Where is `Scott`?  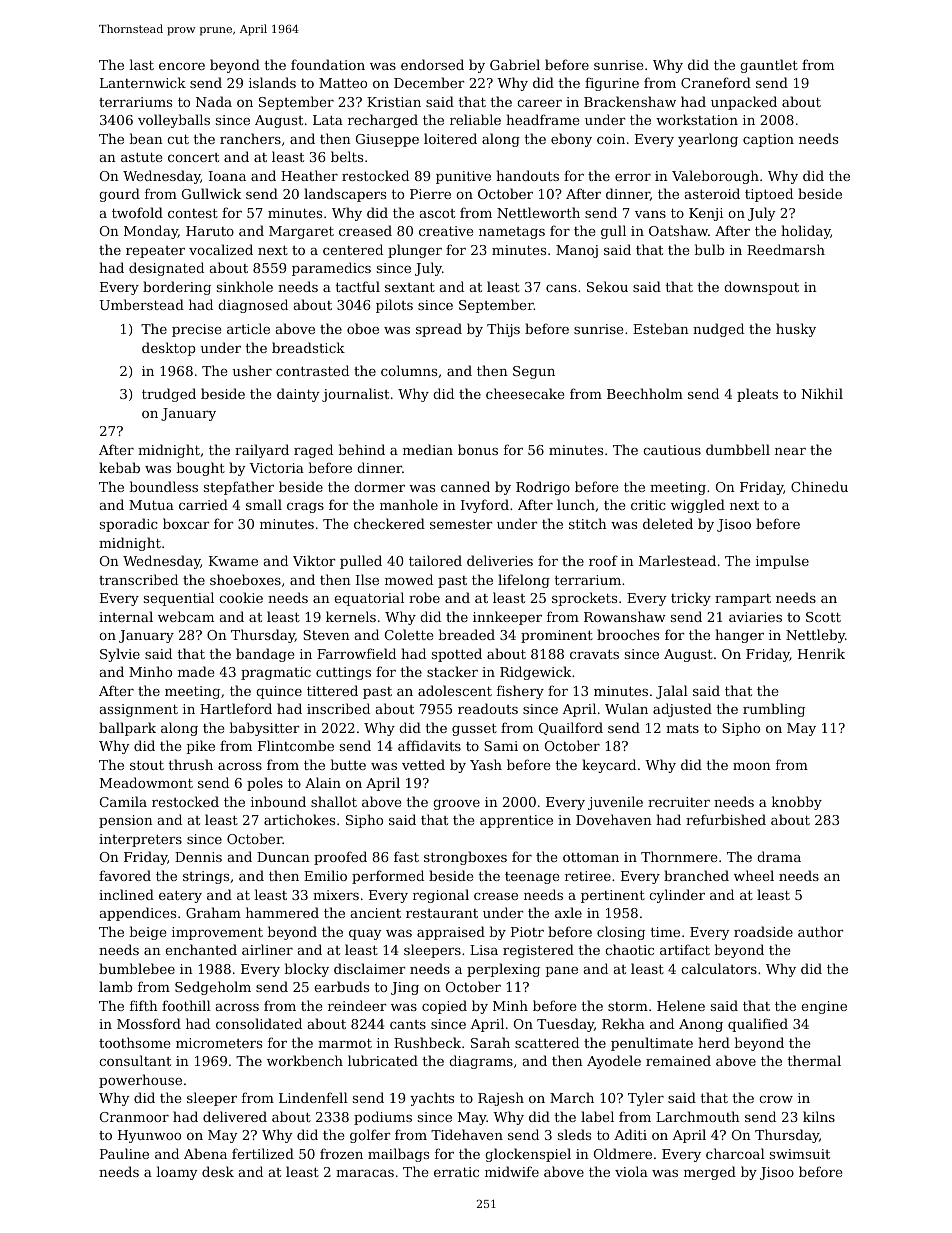 Scott is located at coordinates (823, 617).
